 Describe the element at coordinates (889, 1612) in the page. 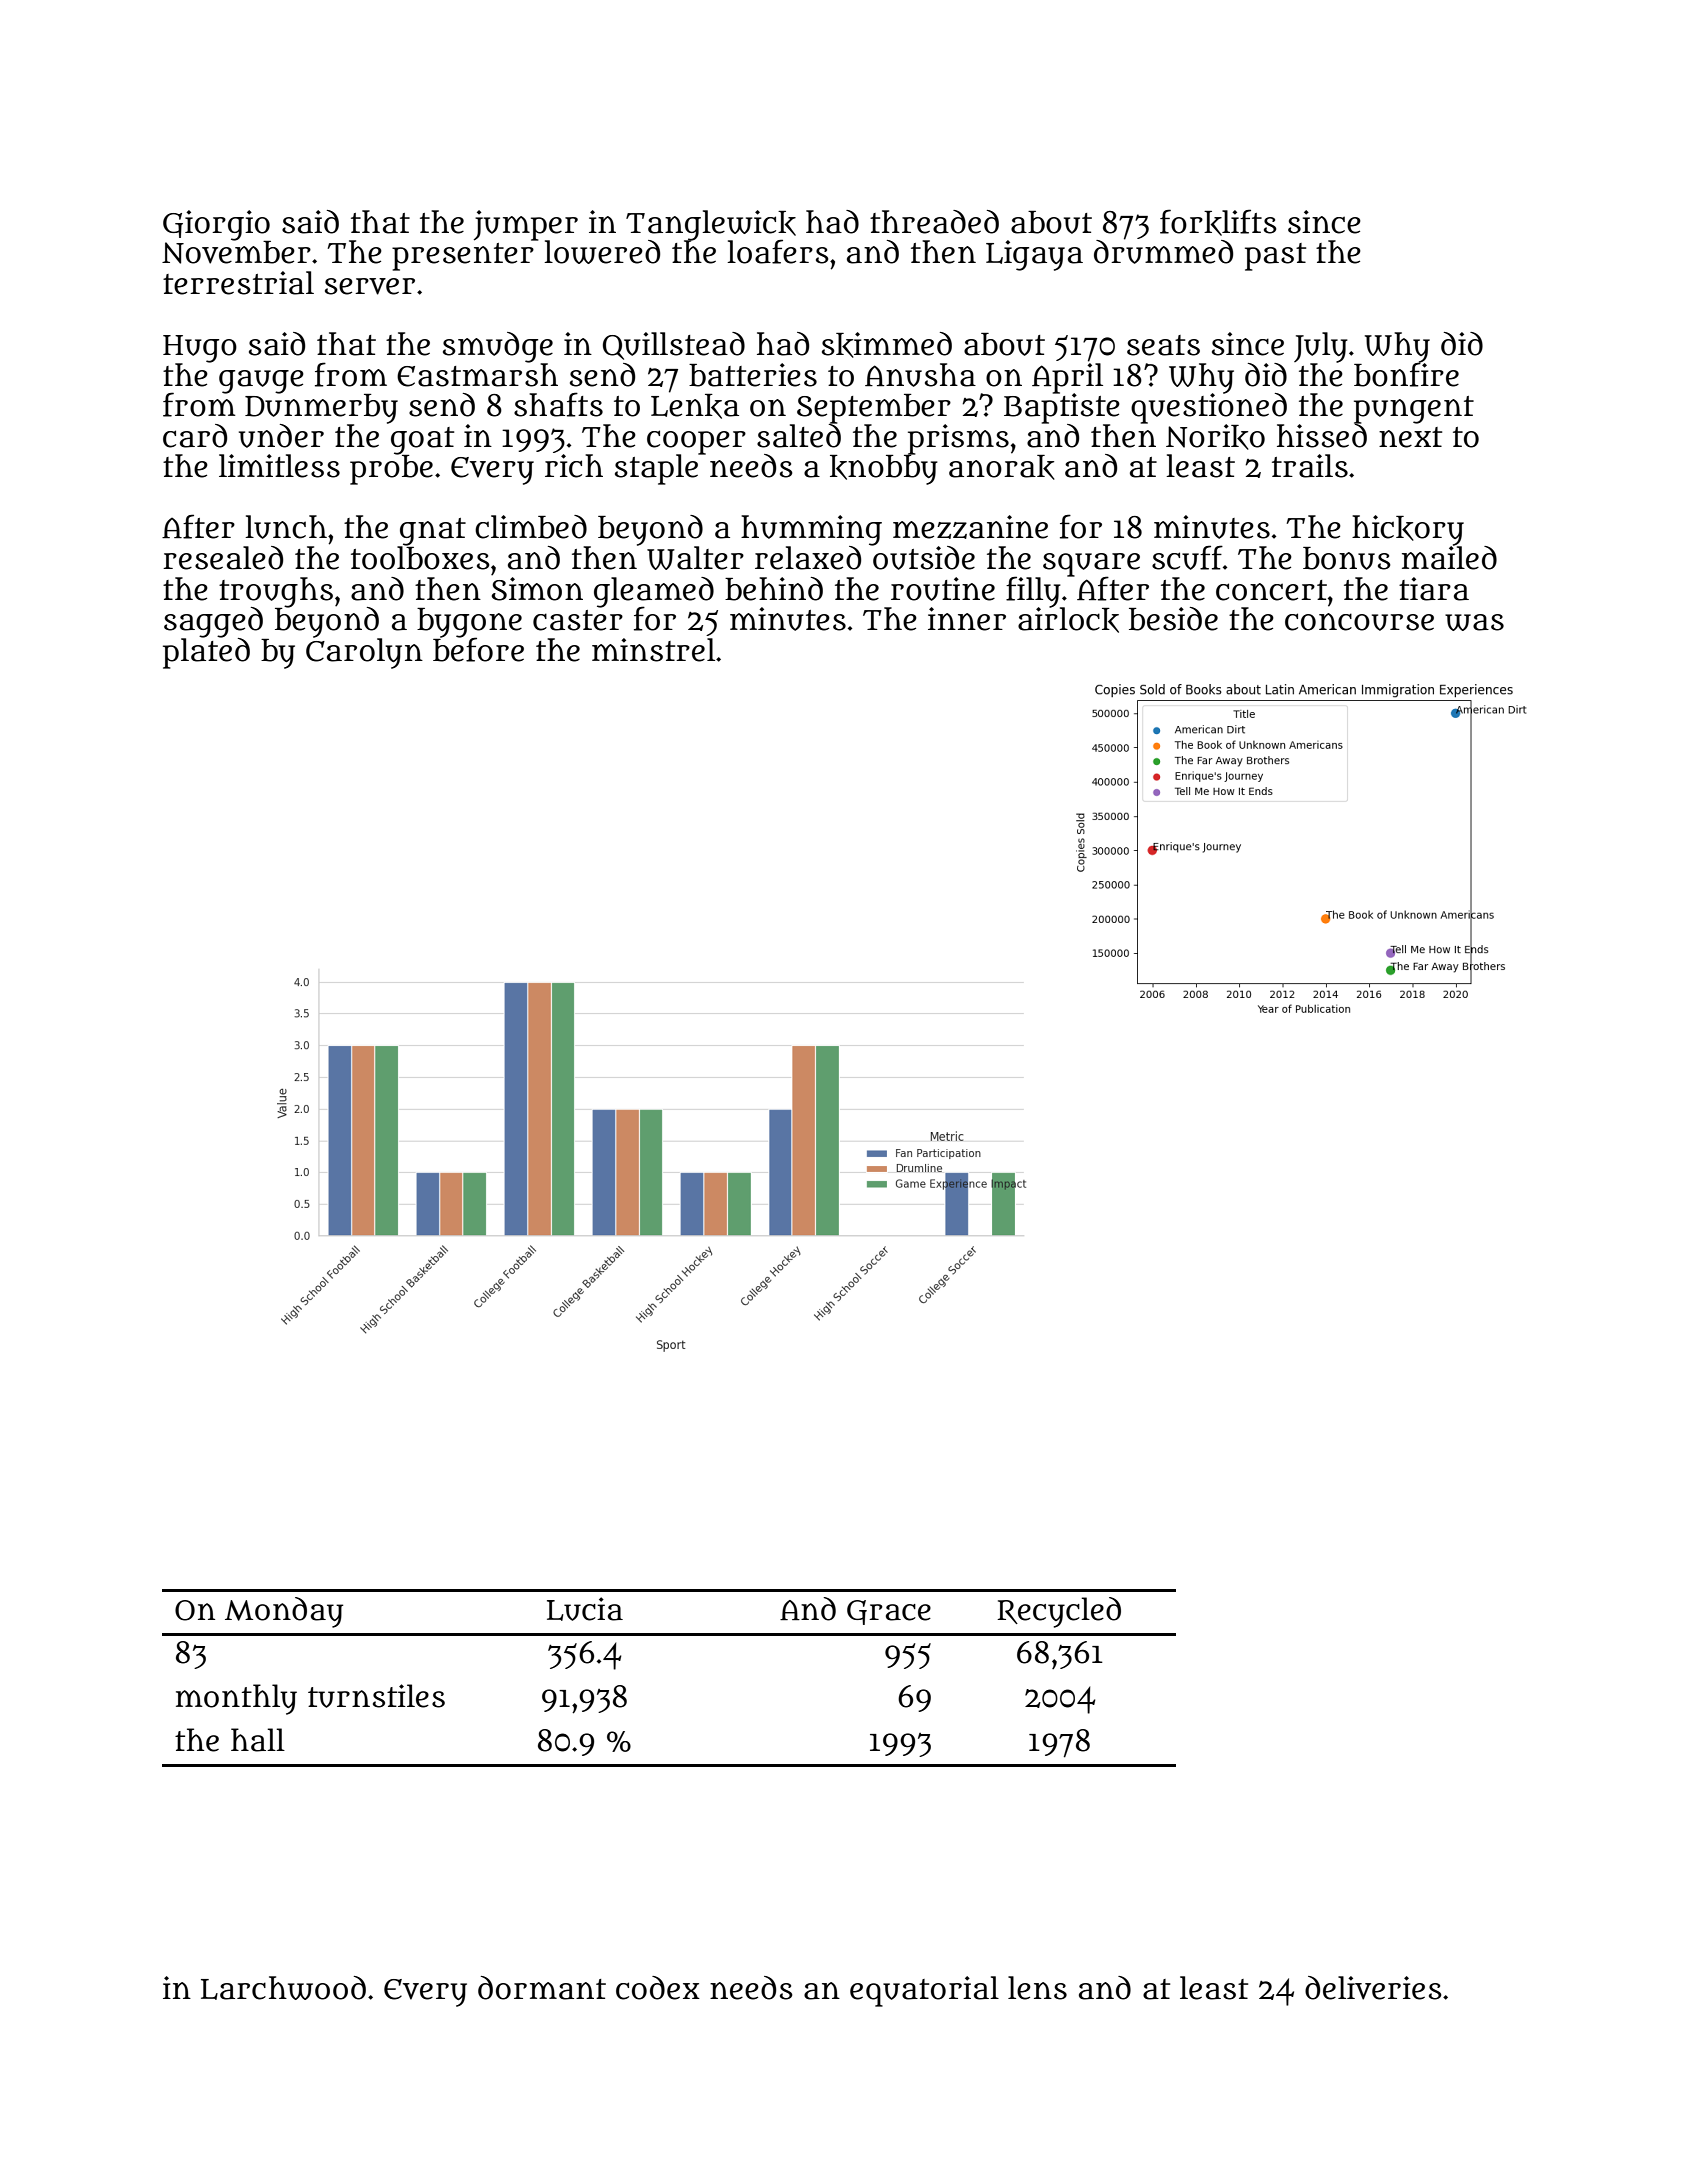

I see `Grace` at that location.
